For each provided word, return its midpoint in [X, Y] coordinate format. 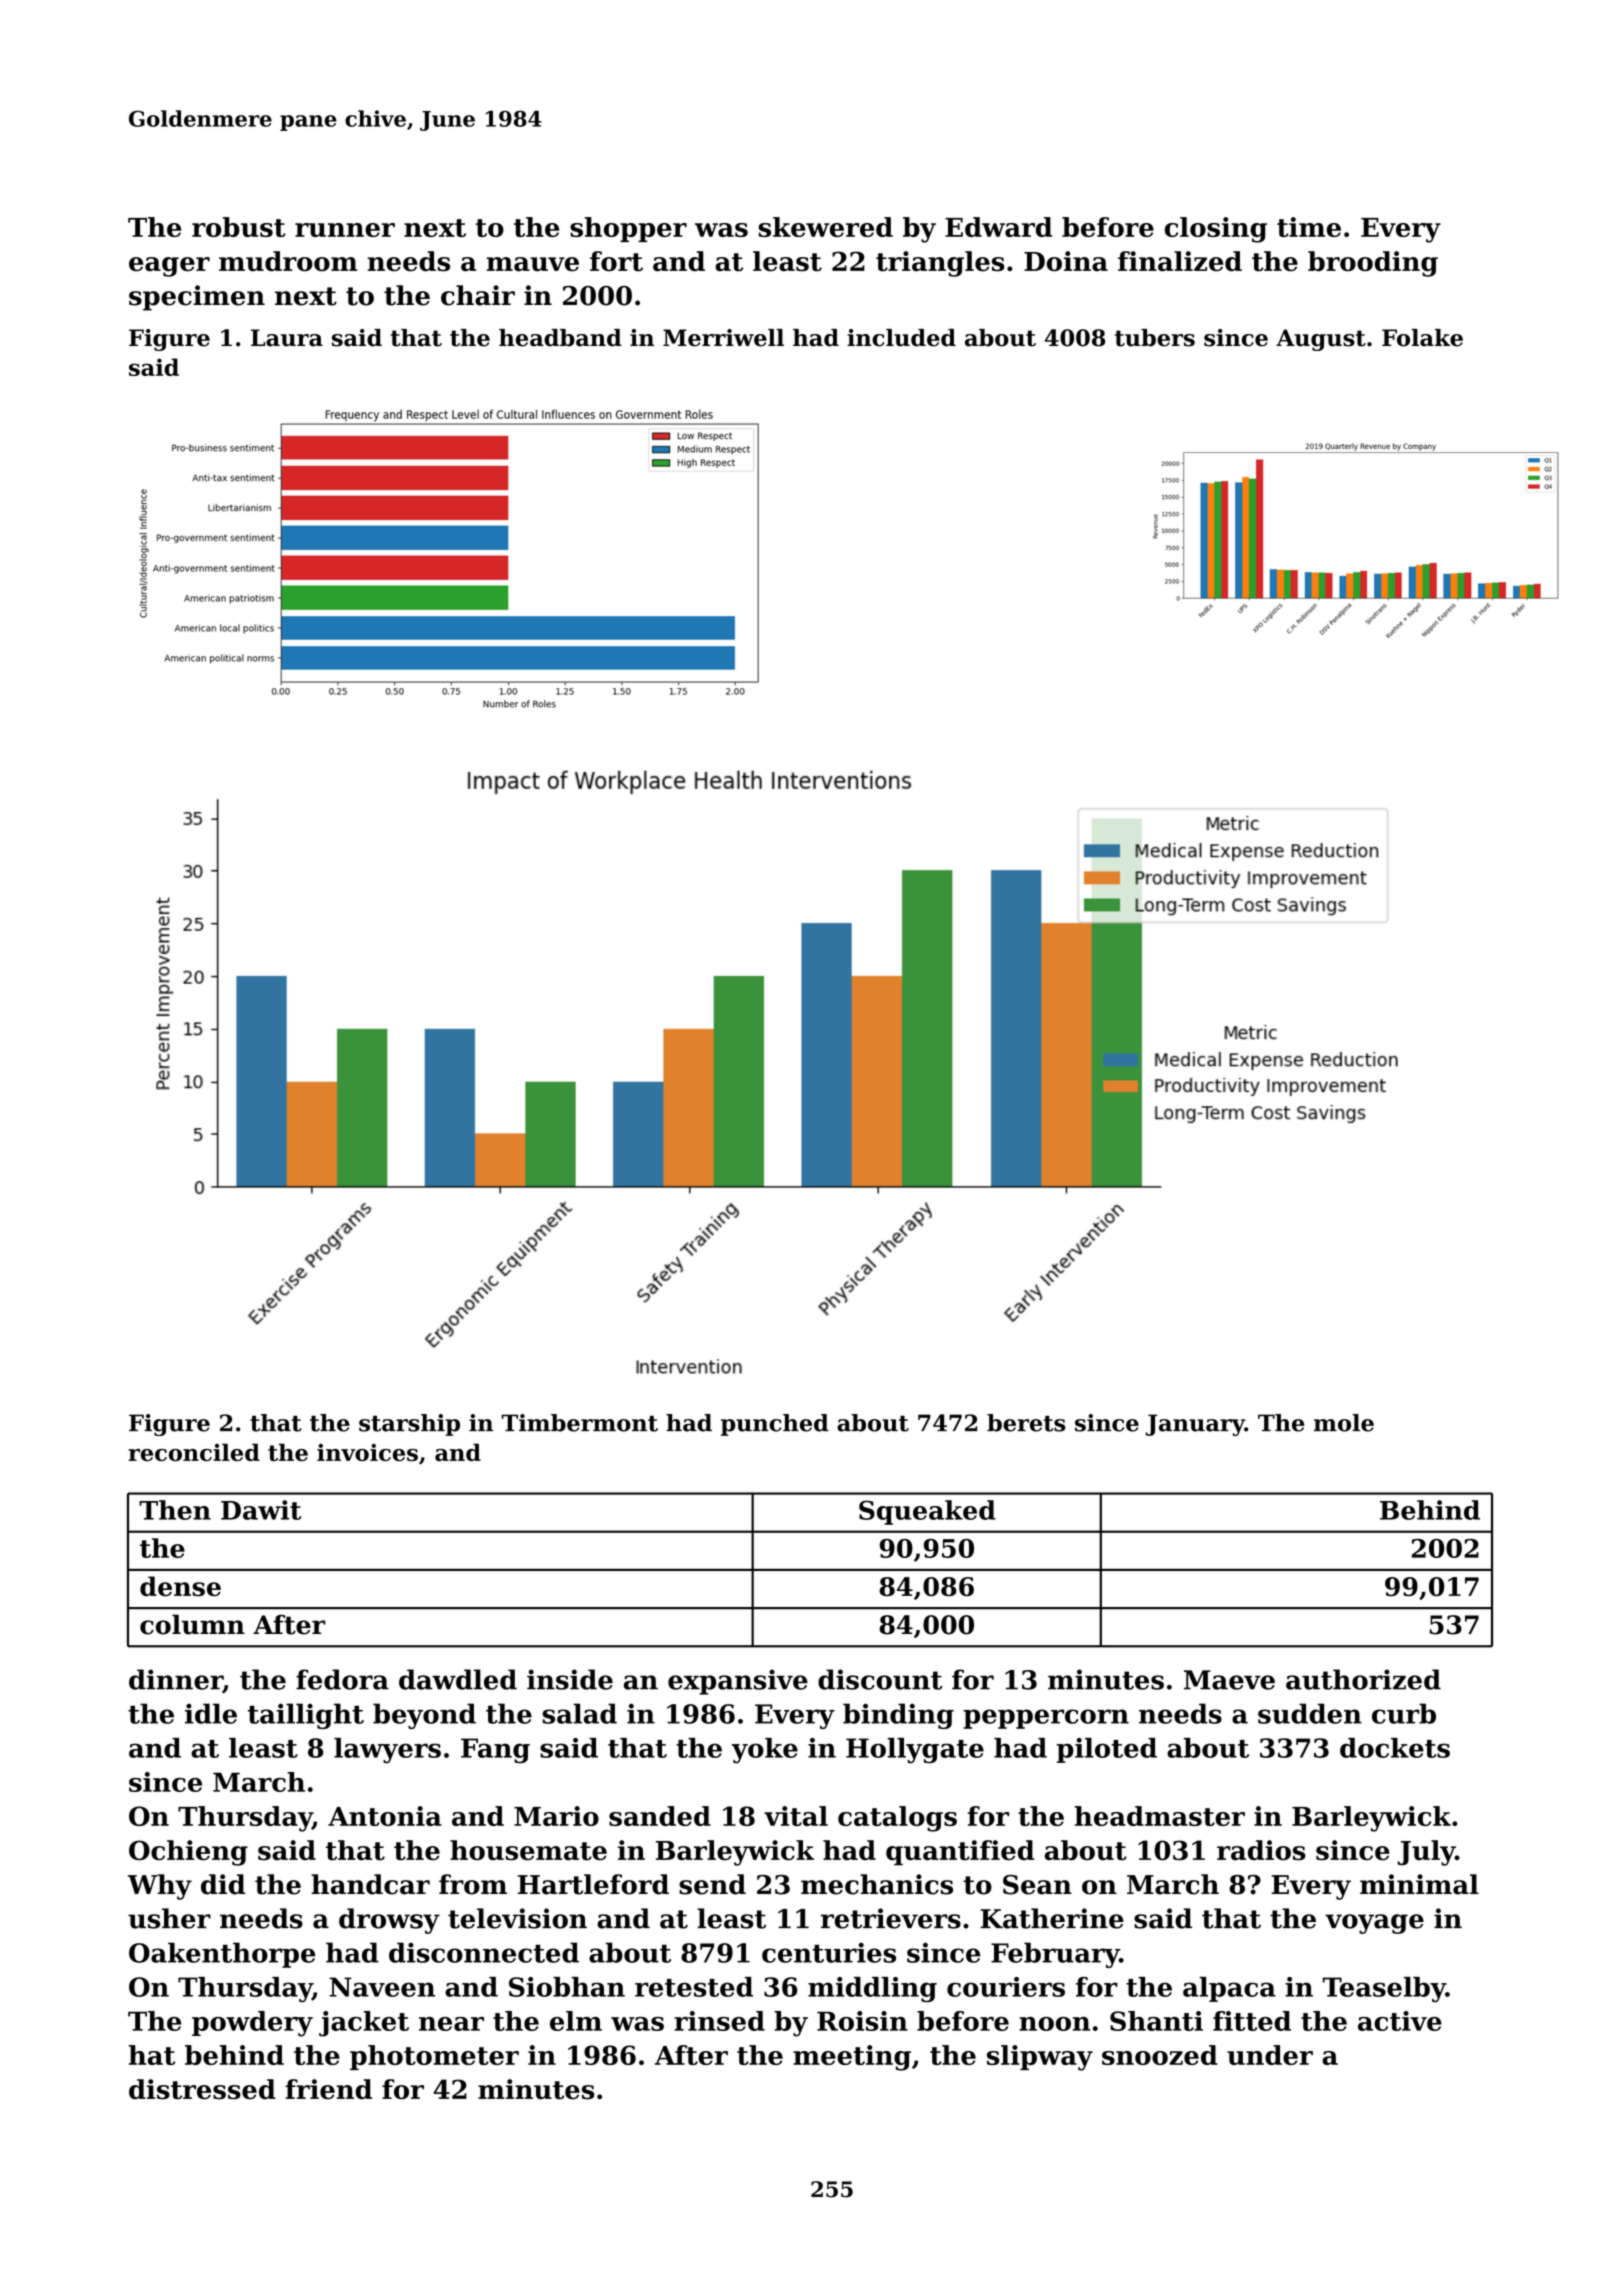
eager [169, 267]
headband [560, 338]
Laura [287, 338]
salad [579, 1713]
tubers [1155, 338]
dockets [1395, 1748]
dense [180, 1586]
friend [328, 2089]
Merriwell [723, 338]
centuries [829, 1952]
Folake [1422, 338]
